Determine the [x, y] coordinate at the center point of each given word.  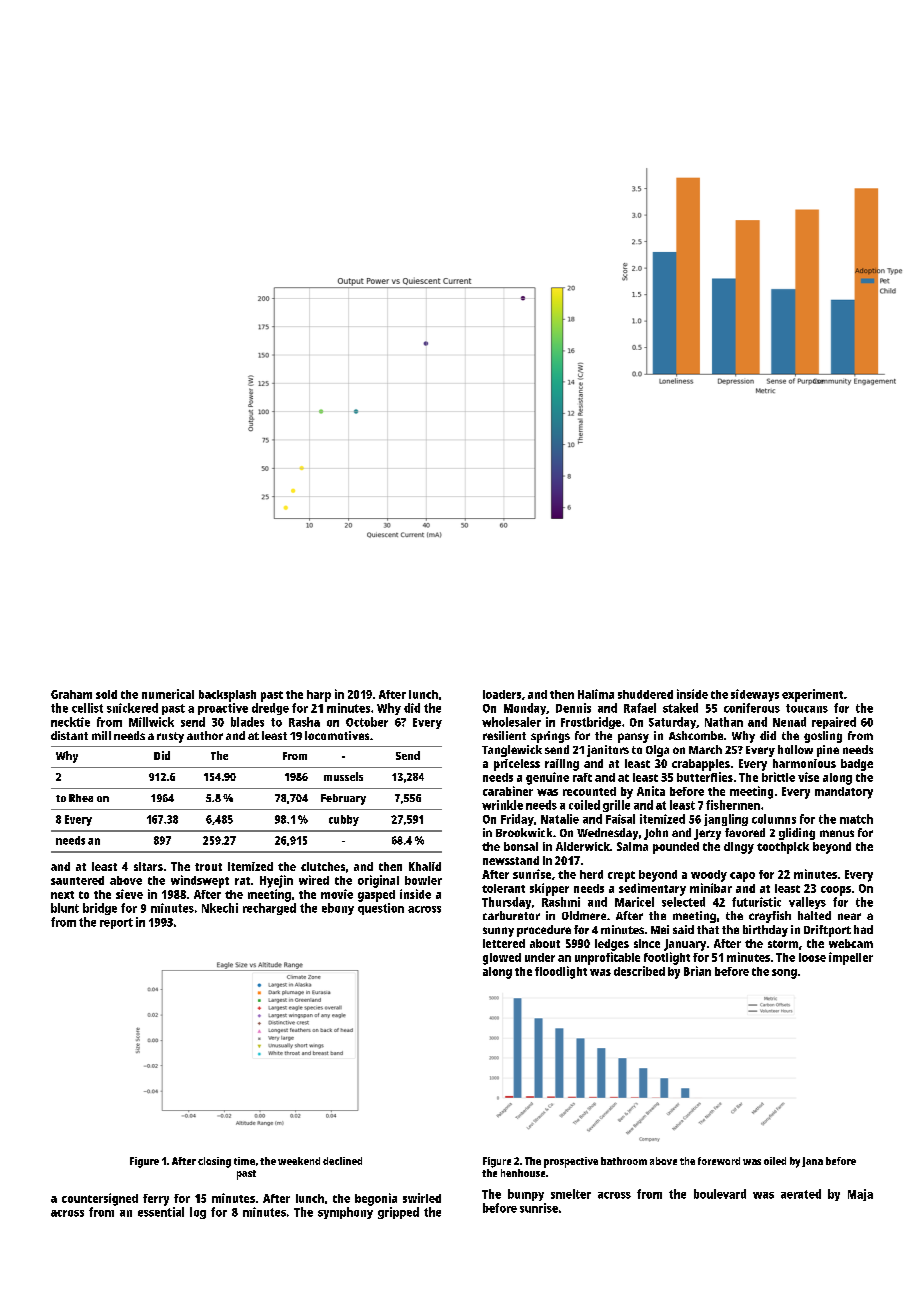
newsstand [511, 860]
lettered [504, 943]
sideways [755, 695]
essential [161, 1212]
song [784, 974]
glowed [502, 959]
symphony [345, 1213]
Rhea [81, 798]
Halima [596, 694]
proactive [223, 709]
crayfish [770, 917]
